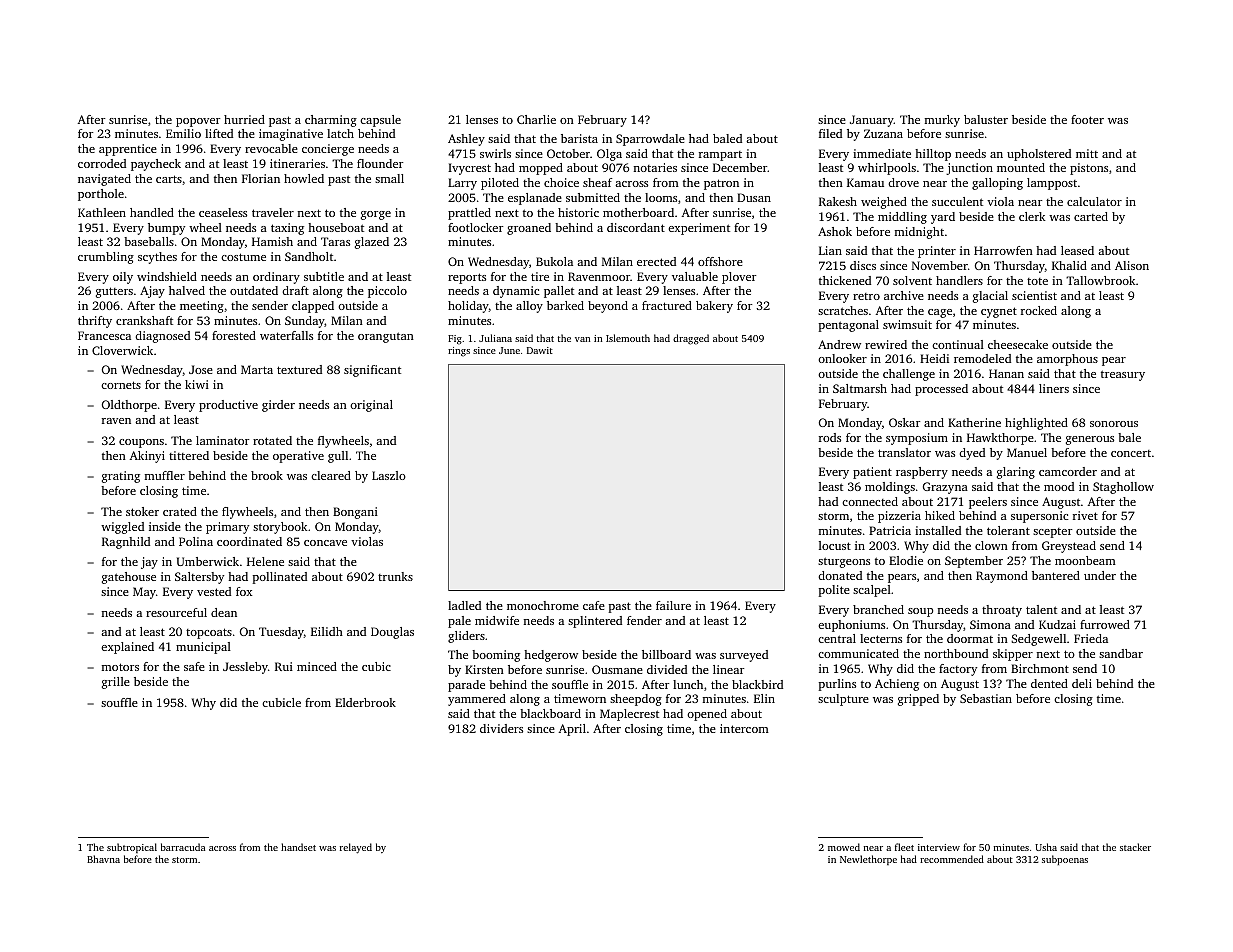 The width and height of the screenshot is (1233, 952). Describe the element at coordinates (128, 150) in the screenshot. I see `apprentice` at that location.
